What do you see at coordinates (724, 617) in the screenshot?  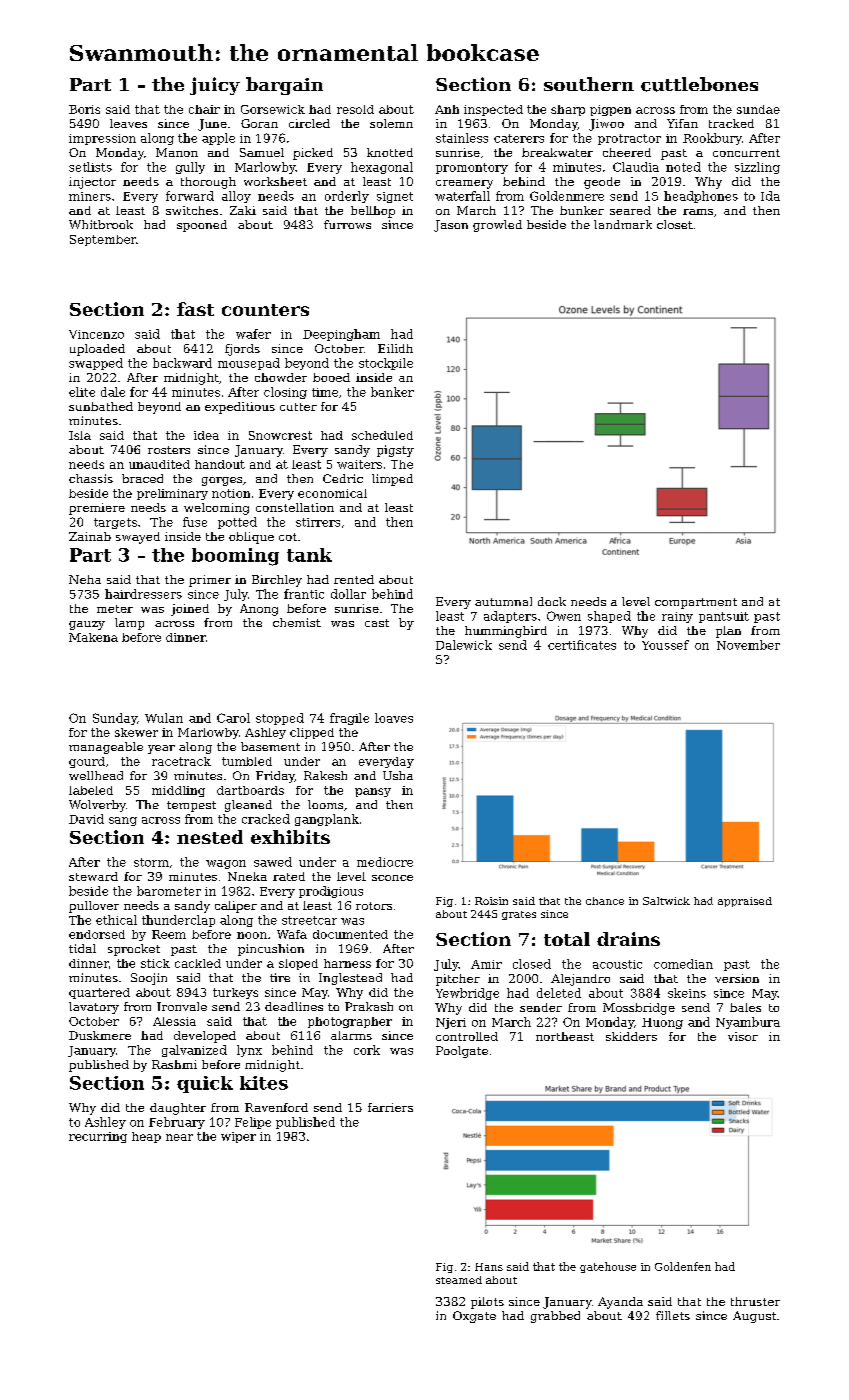 I see `pantsuit` at bounding box center [724, 617].
